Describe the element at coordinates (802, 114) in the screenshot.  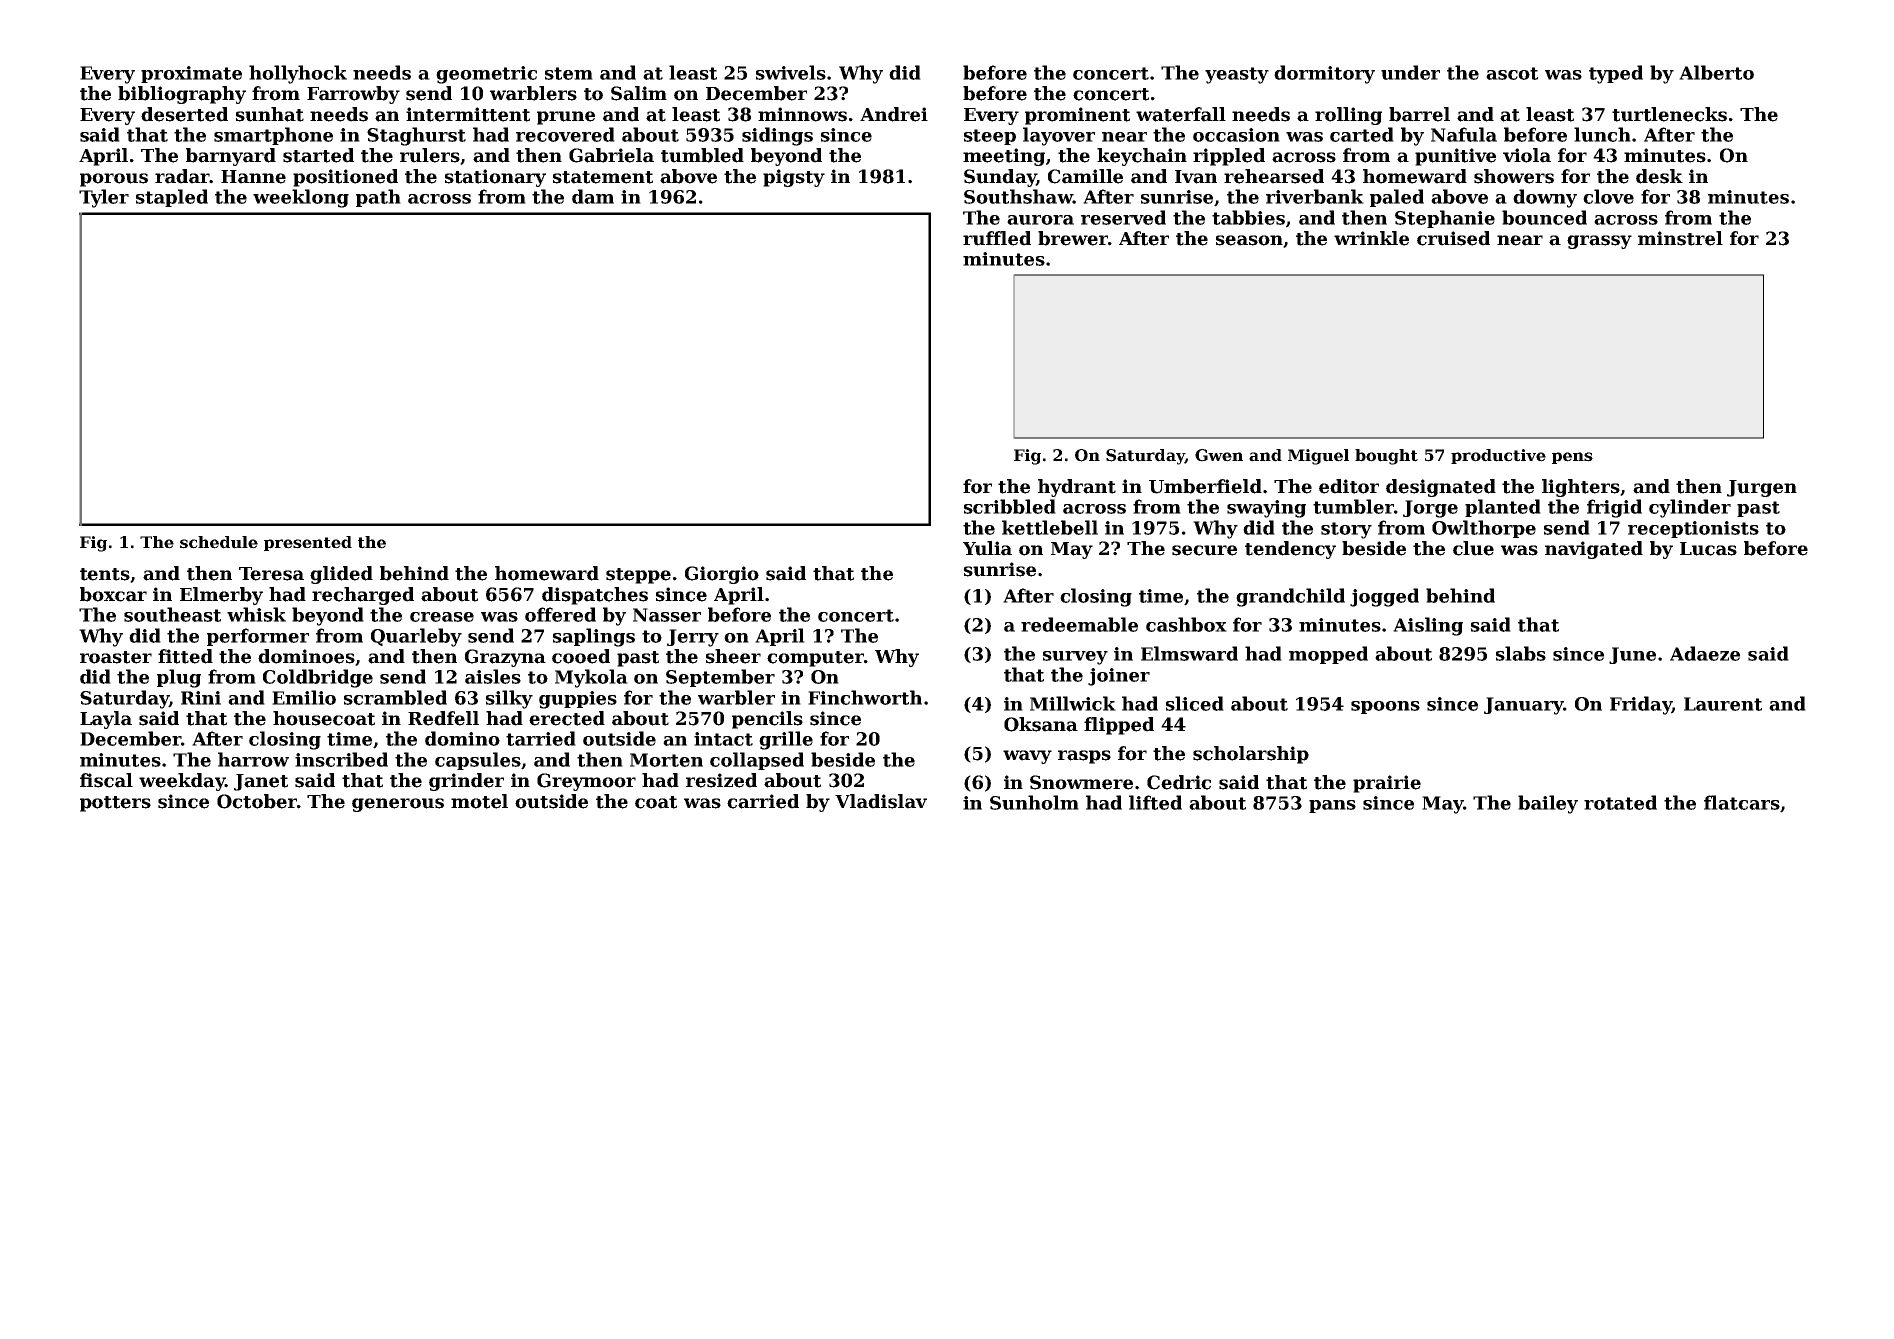
I see `minnows` at that location.
